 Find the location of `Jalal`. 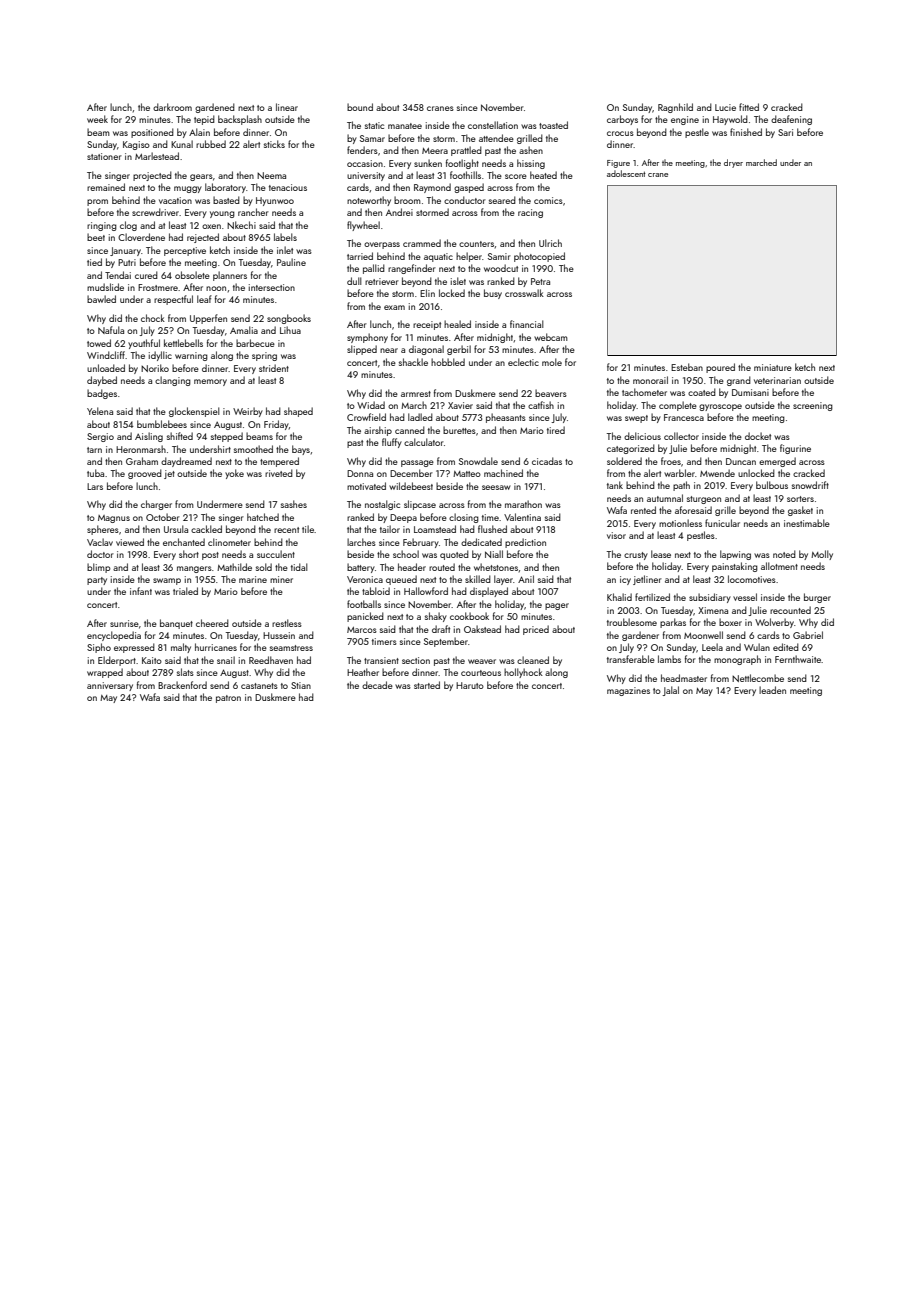

Jalal is located at coordinates (670, 691).
